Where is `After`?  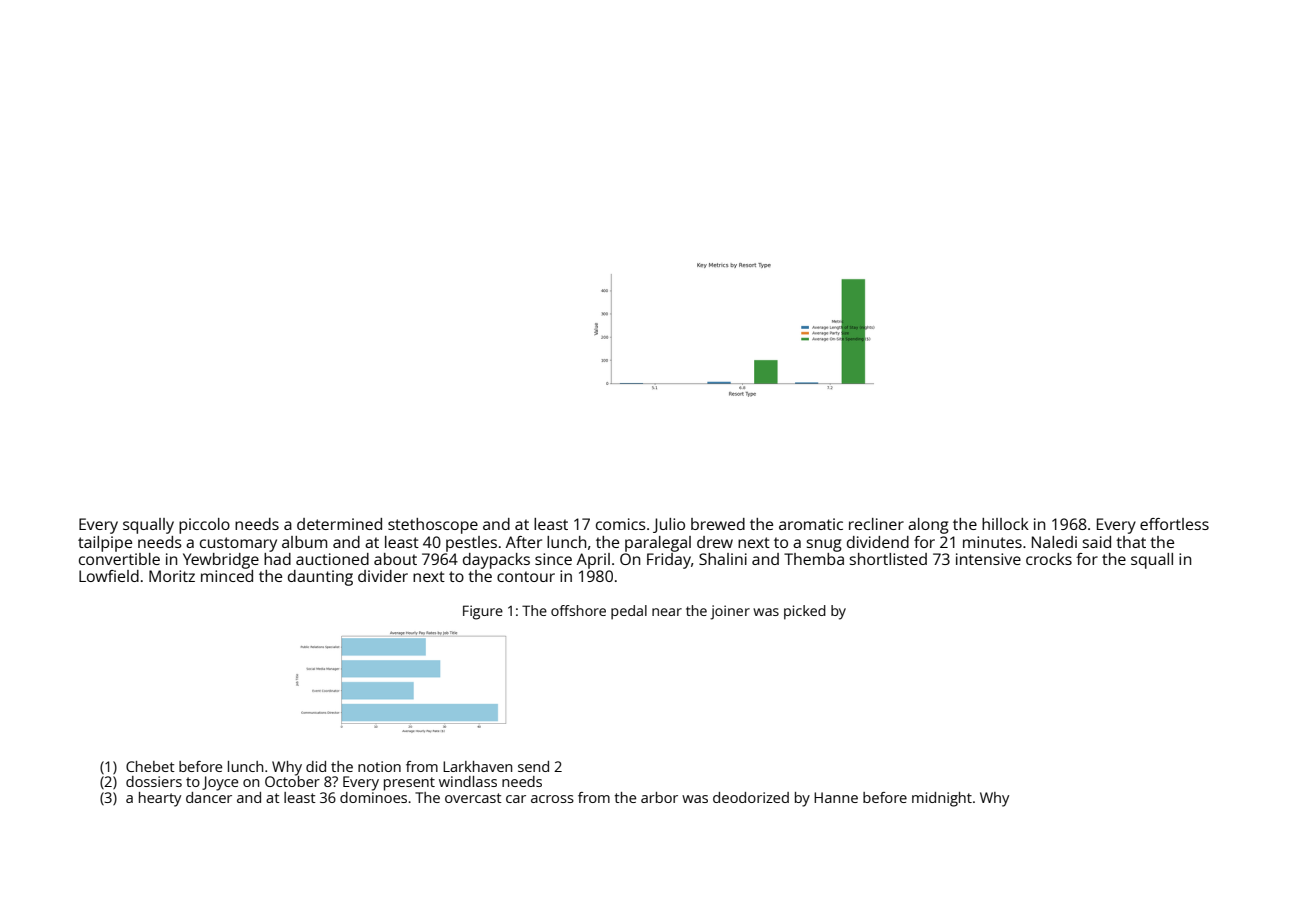 After is located at coordinates (524, 542).
